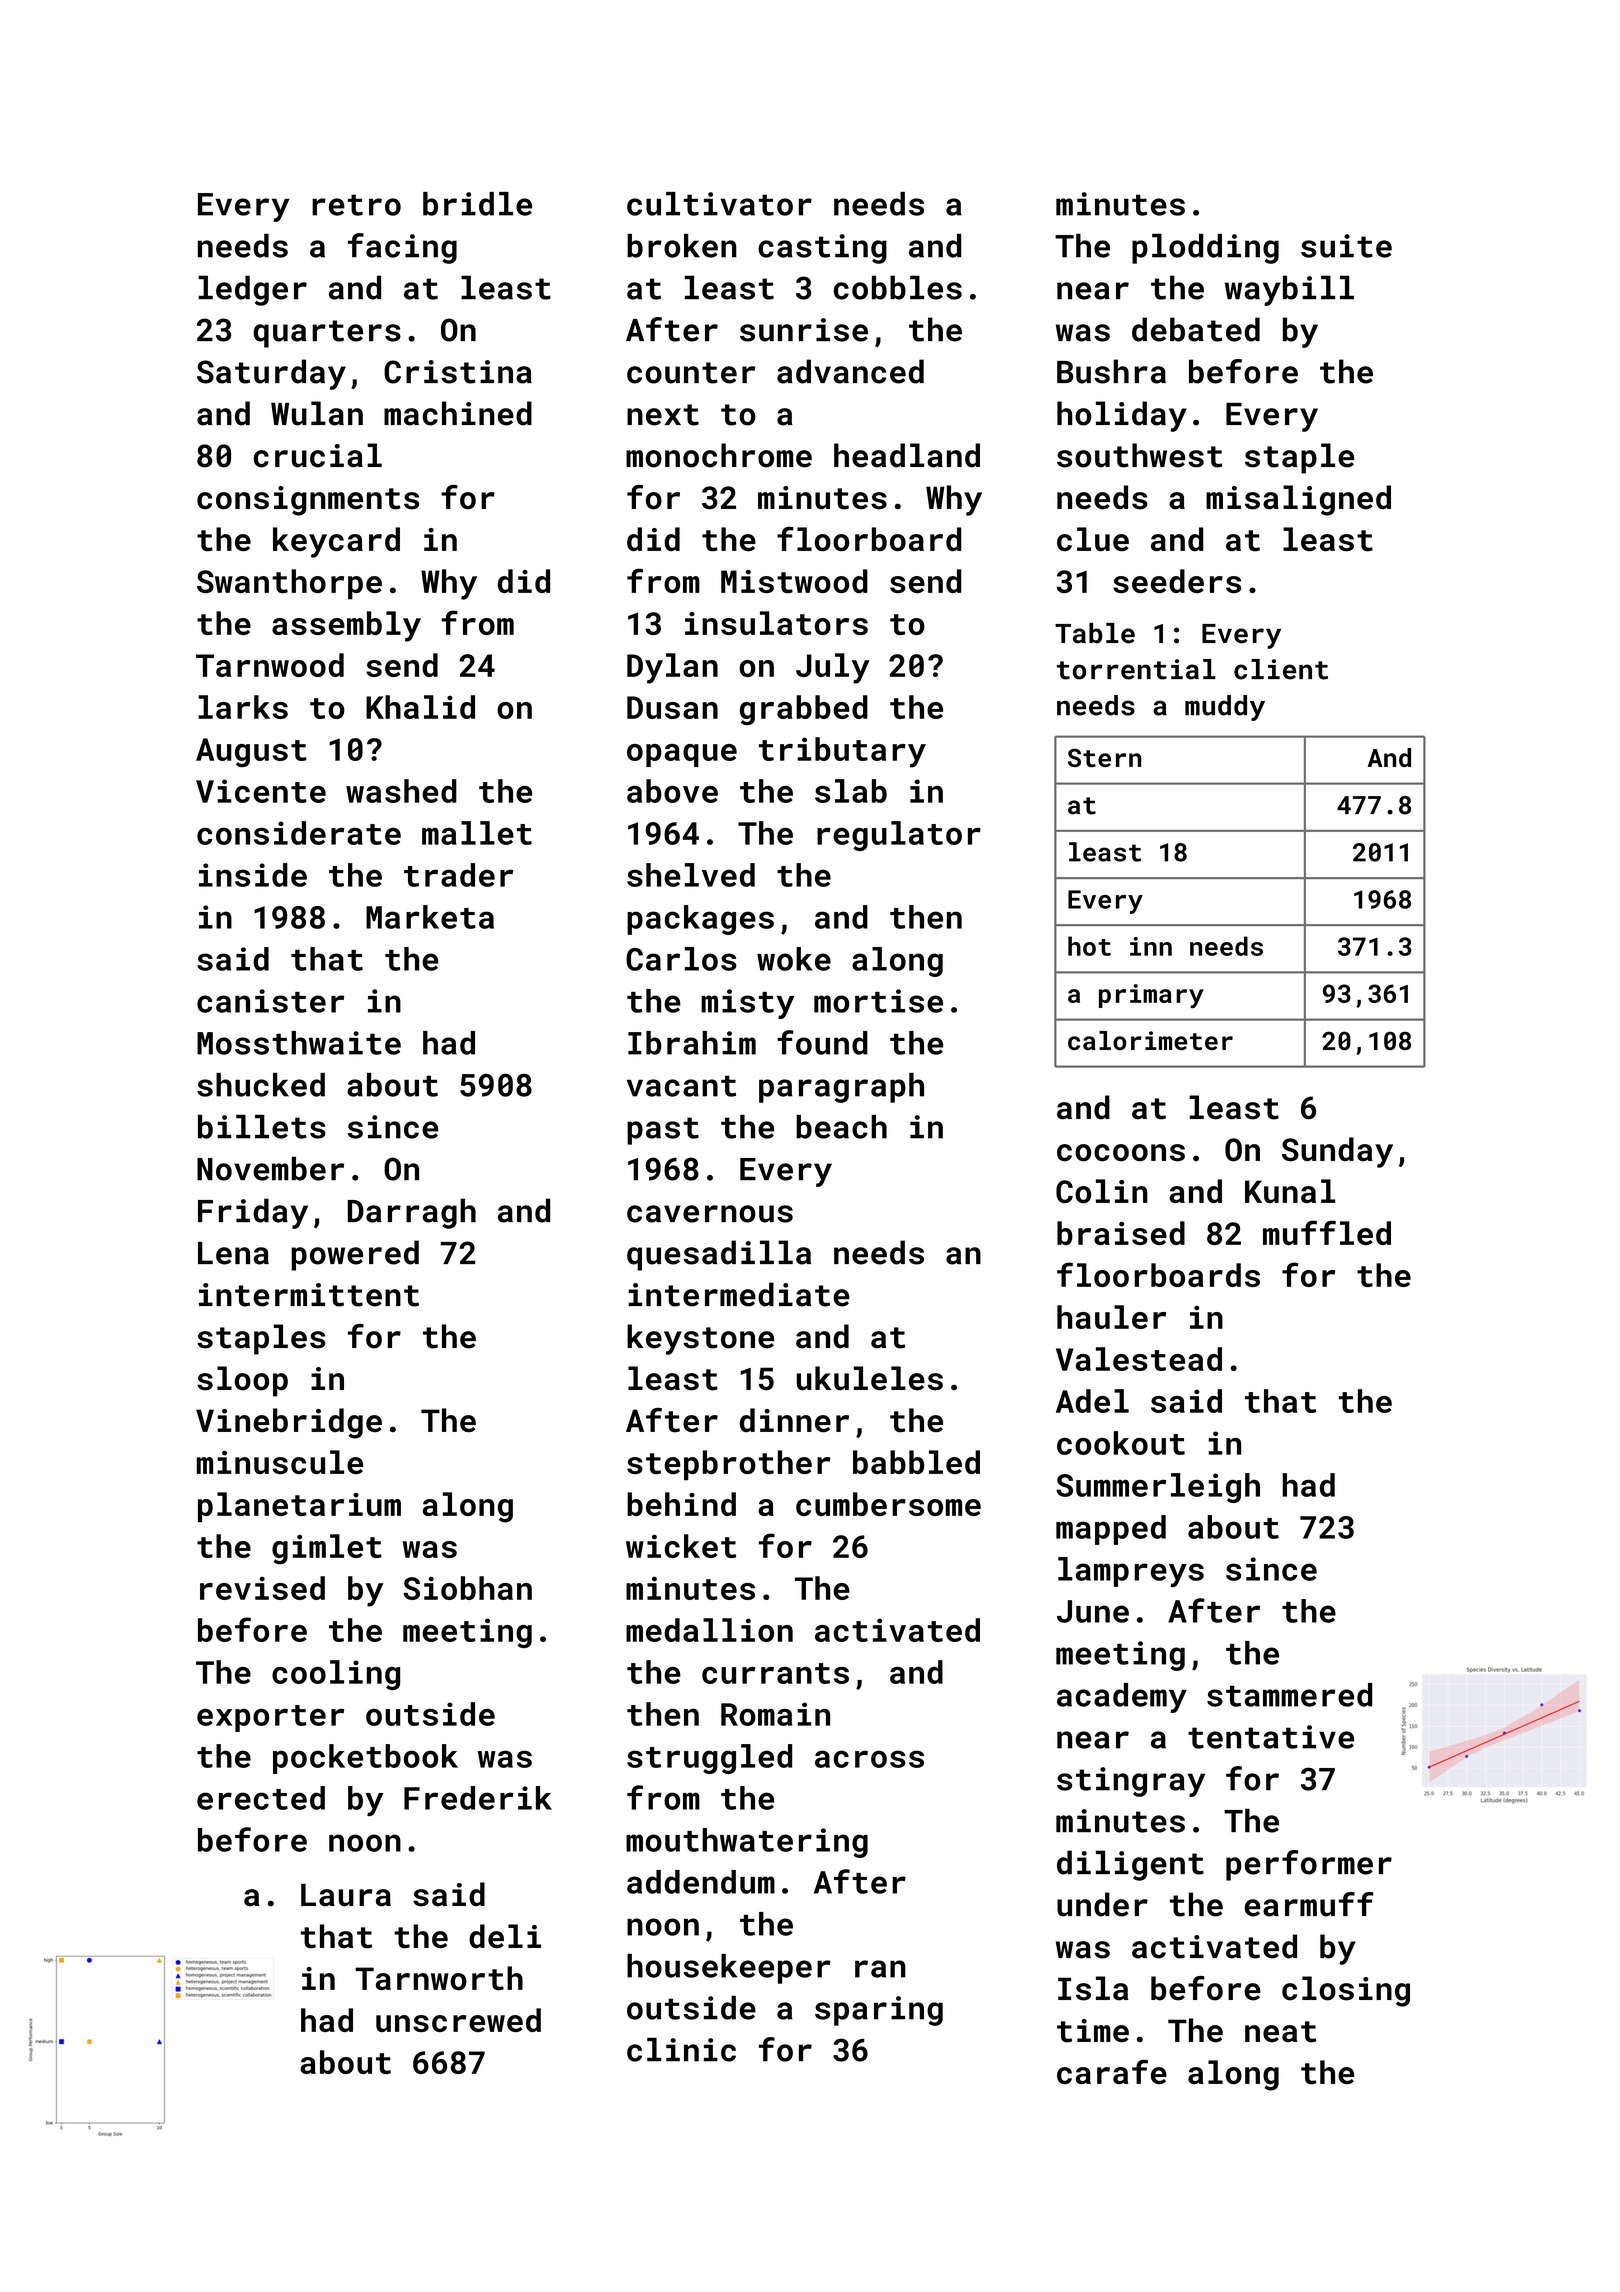 This image has height=2292, width=1620. I want to click on cultivator, so click(719, 204).
